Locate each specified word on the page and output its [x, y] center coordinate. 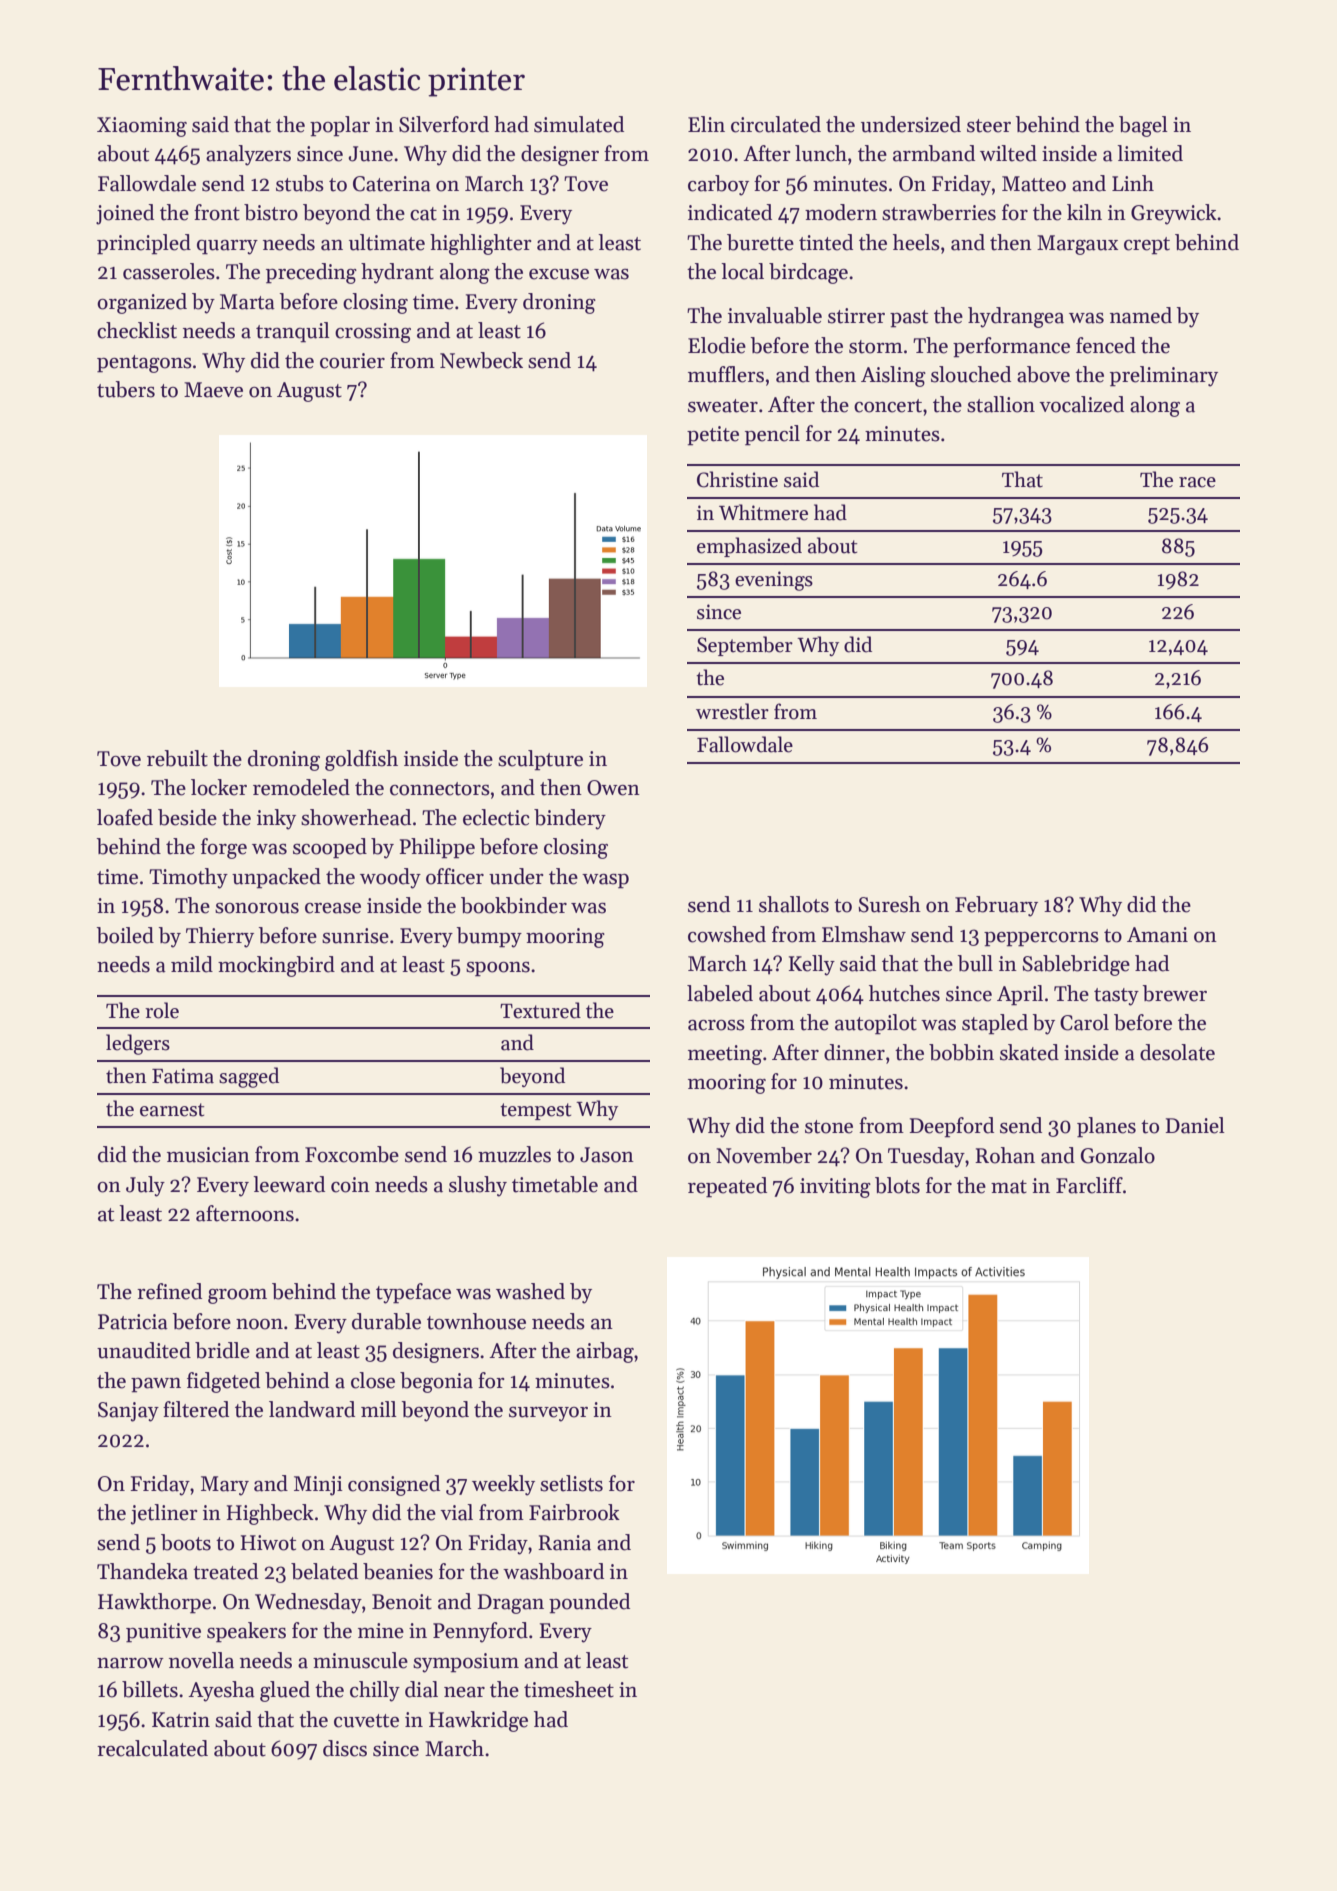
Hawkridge [478, 1721]
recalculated [152, 1748]
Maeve [213, 390]
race [1197, 482]
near [464, 1692]
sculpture [540, 760]
